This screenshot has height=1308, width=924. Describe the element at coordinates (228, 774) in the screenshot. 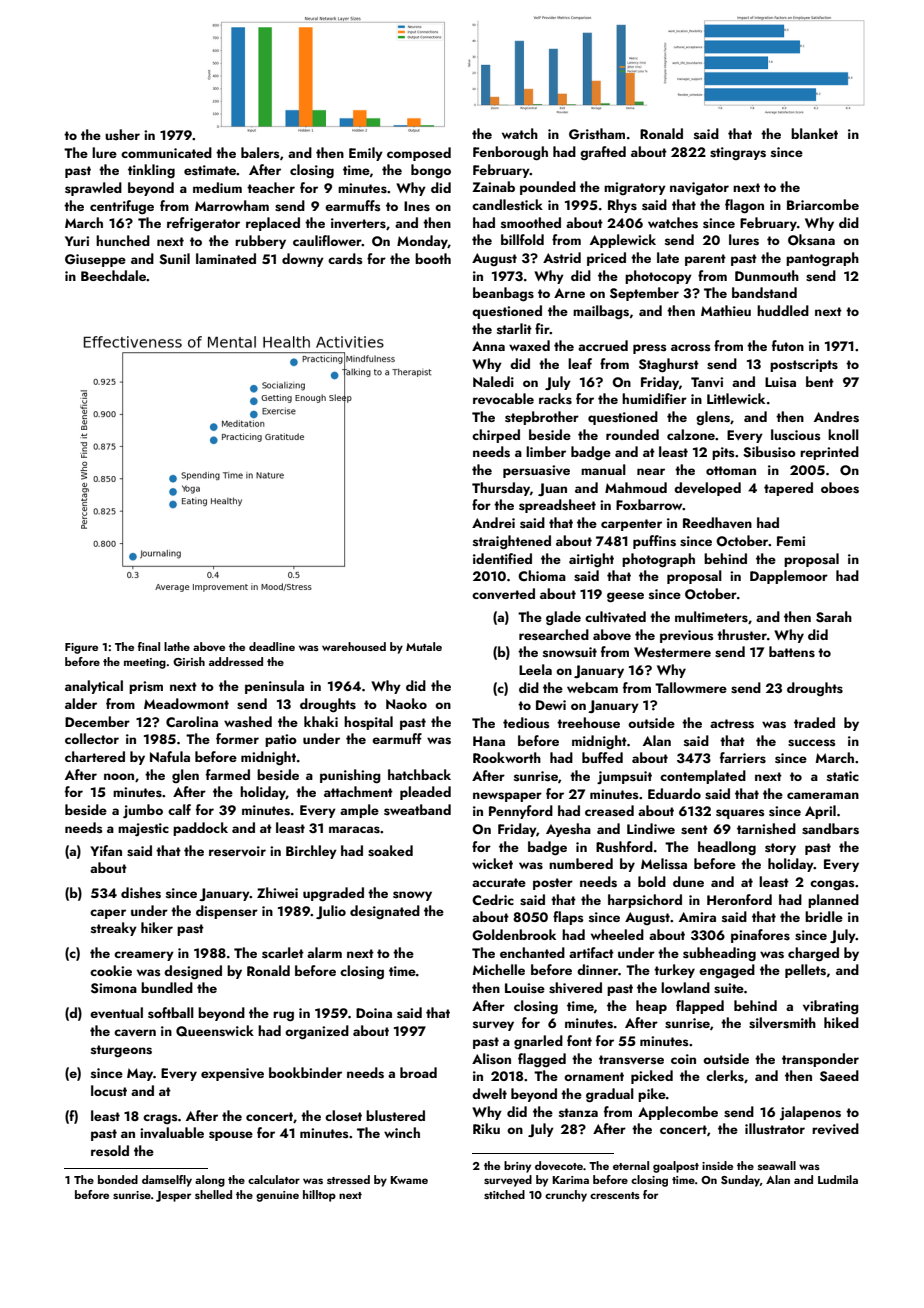

I see `farmed` at that location.
